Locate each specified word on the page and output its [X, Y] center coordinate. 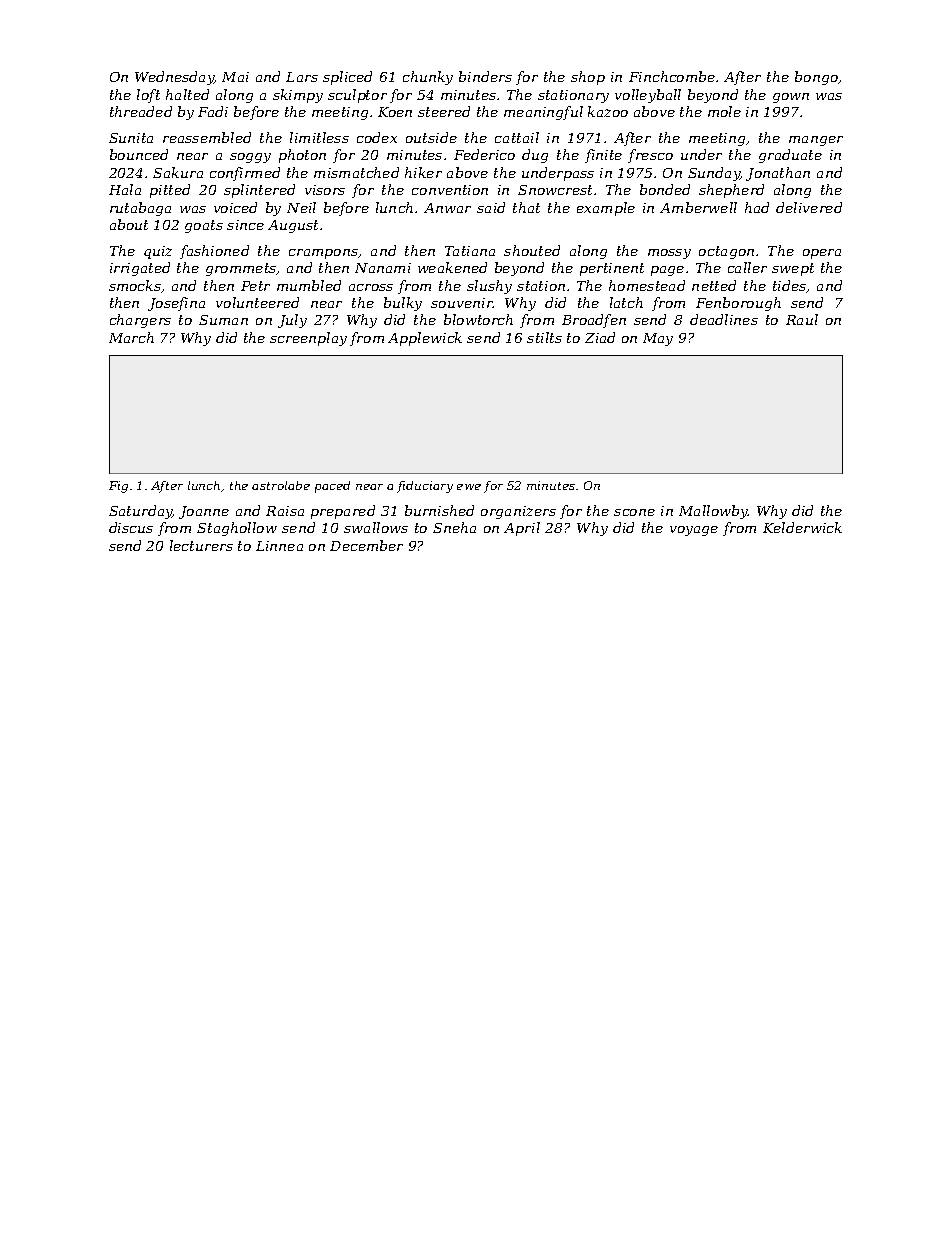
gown [791, 98]
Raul [802, 319]
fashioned [214, 252]
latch [626, 302]
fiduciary [425, 487]
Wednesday [174, 78]
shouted [532, 250]
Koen [395, 112]
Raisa [285, 511]
